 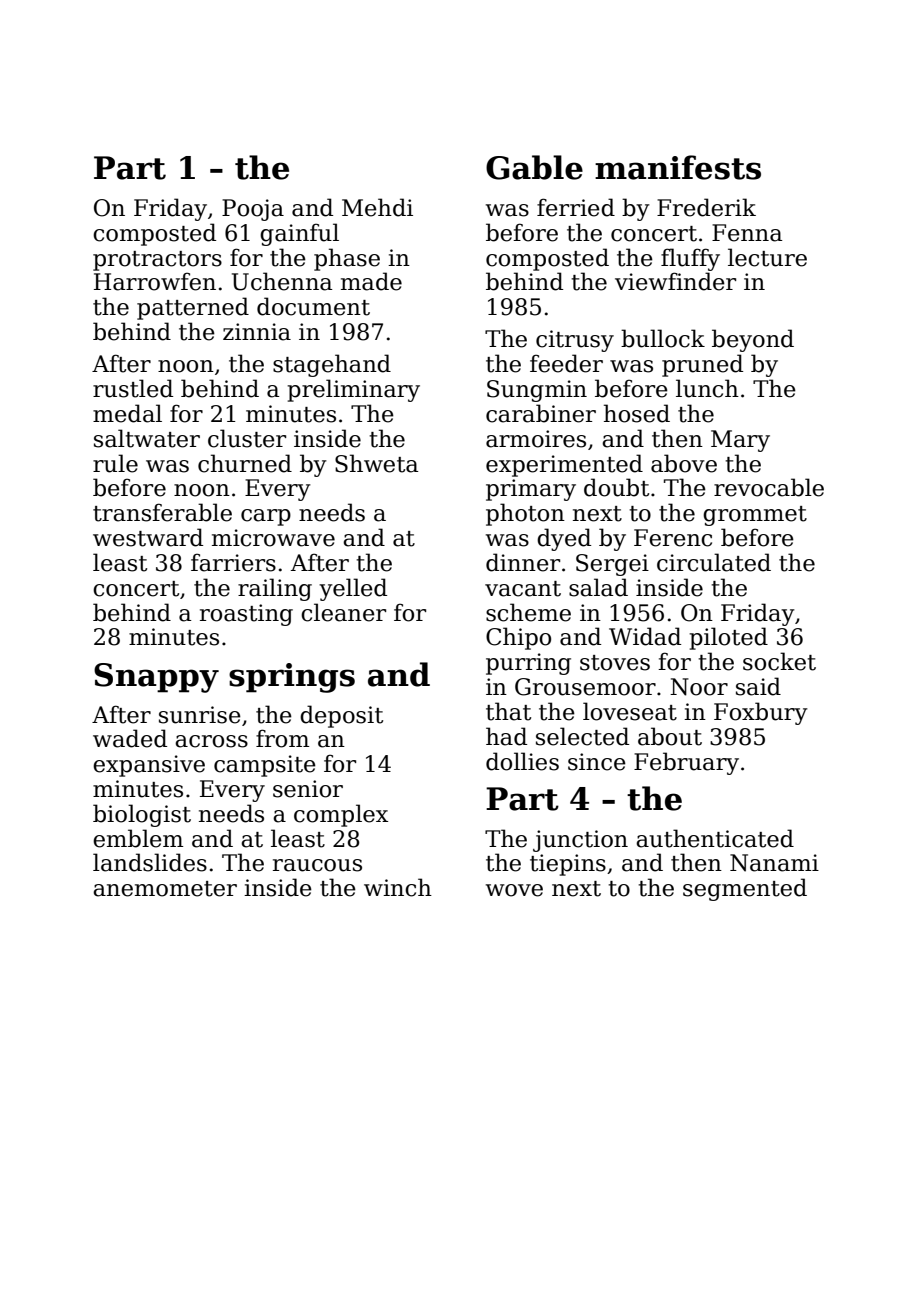 I want to click on anemometer, so click(x=165, y=889).
